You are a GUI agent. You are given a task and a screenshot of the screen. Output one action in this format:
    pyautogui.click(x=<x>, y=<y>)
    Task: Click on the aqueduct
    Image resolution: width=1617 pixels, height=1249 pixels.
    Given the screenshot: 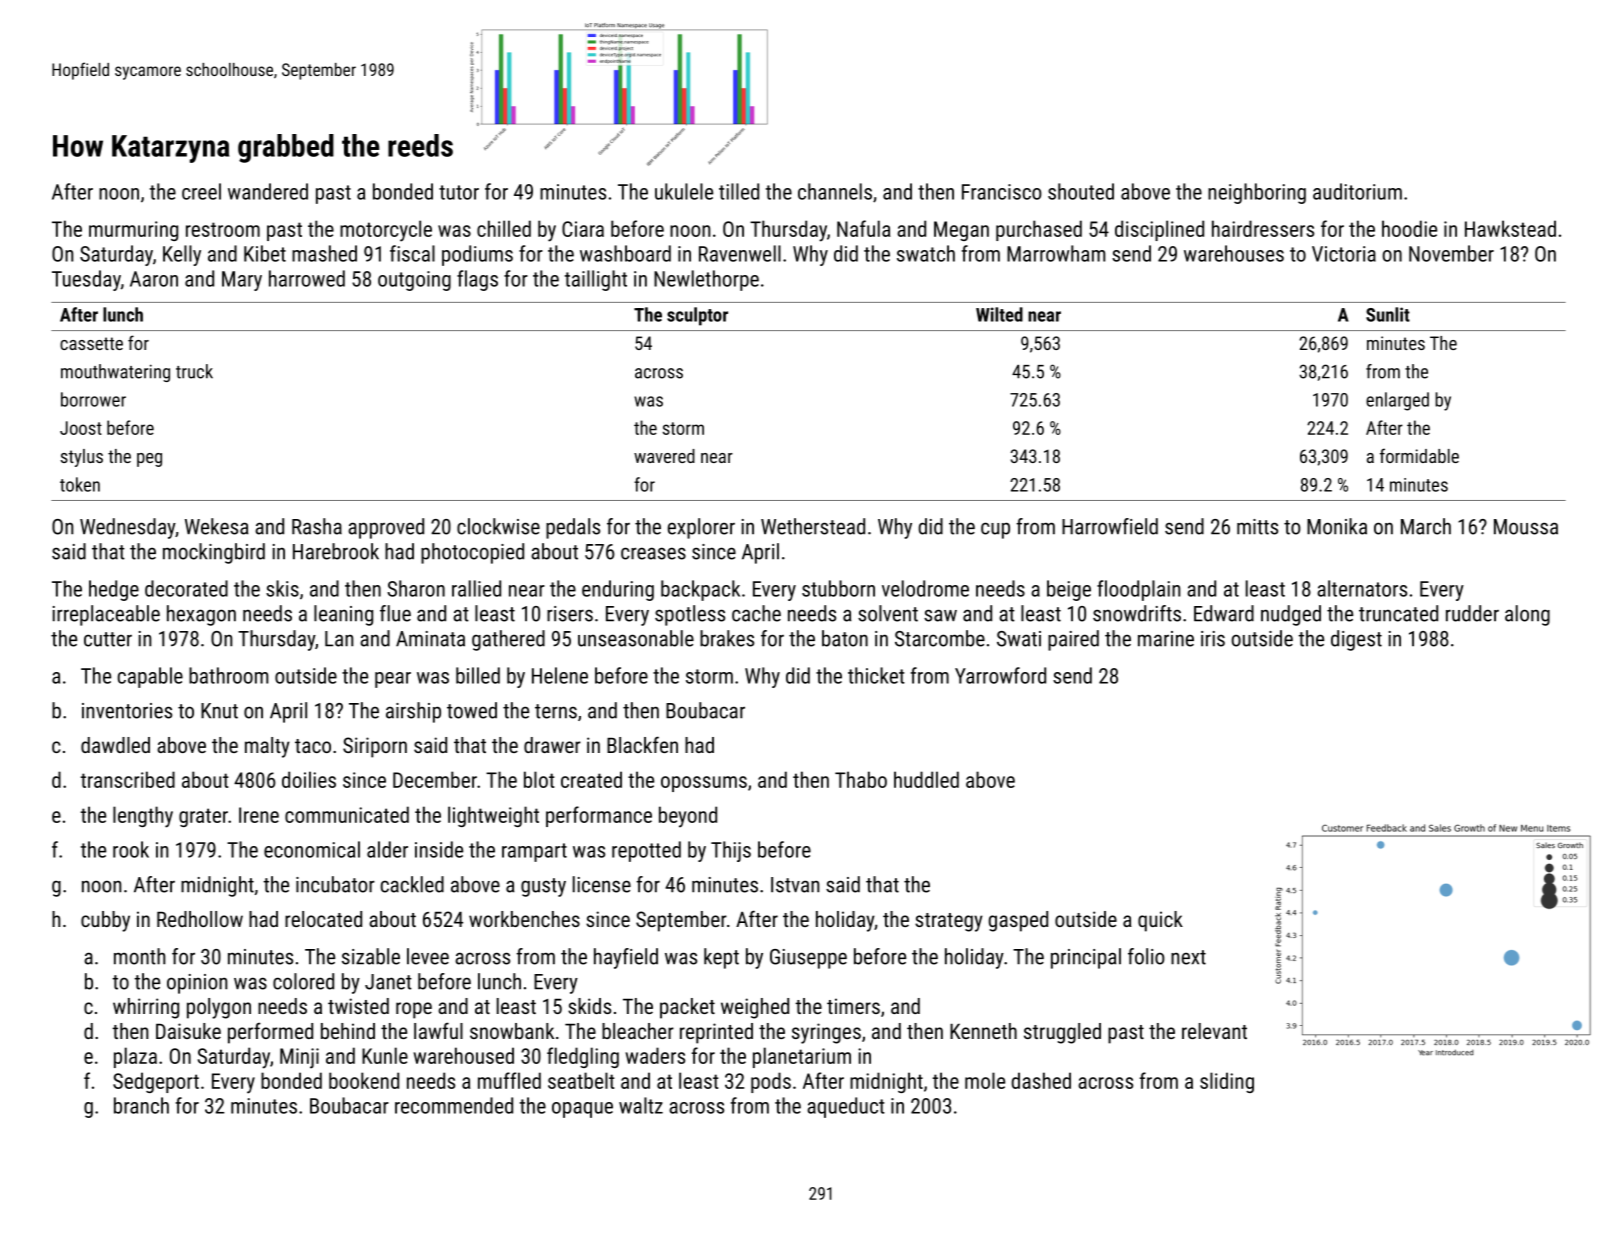 What is the action you would take?
    pyautogui.click(x=846, y=1107)
